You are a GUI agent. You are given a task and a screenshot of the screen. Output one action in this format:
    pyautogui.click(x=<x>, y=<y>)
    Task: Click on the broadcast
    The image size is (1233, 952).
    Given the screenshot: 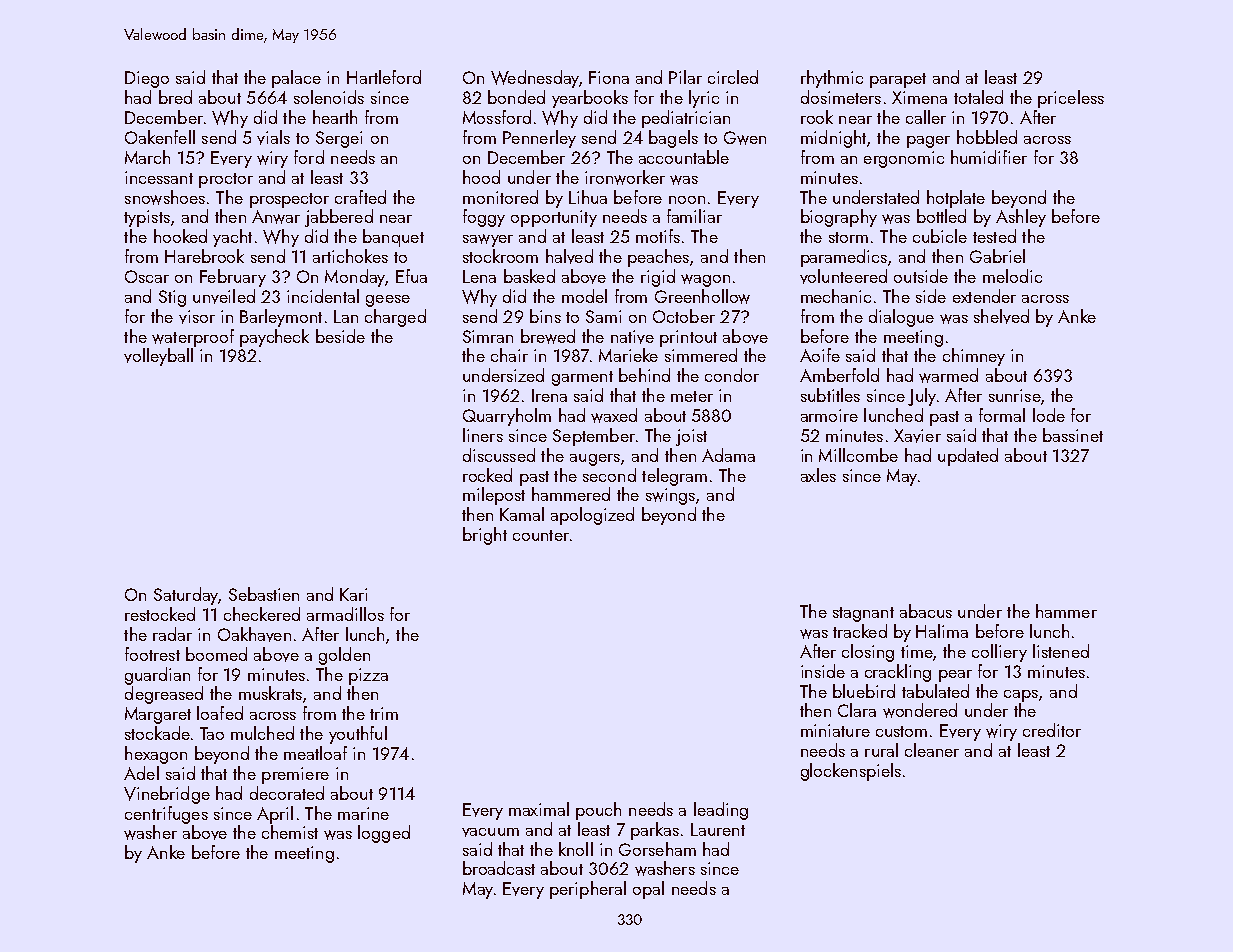 What is the action you would take?
    pyautogui.click(x=499, y=868)
